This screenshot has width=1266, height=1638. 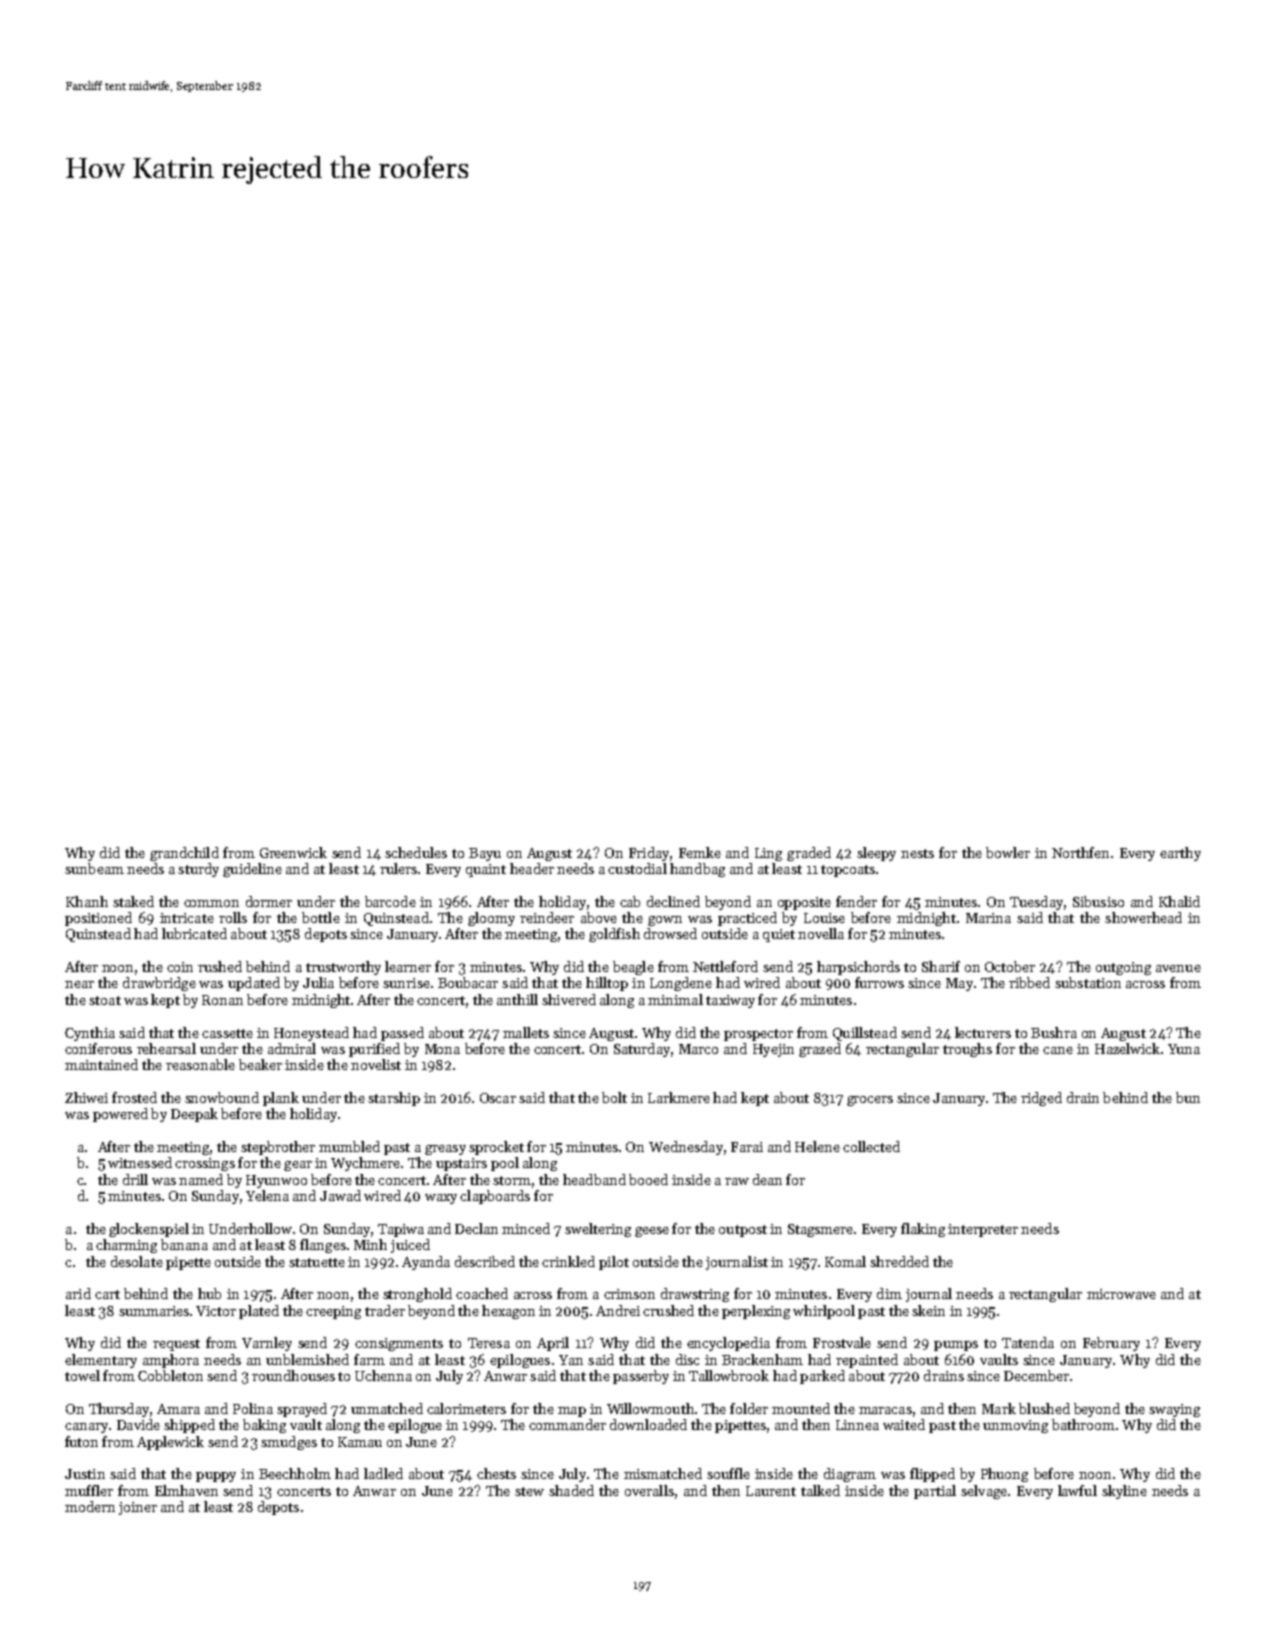 I want to click on Tatenda, so click(x=1028, y=1342).
